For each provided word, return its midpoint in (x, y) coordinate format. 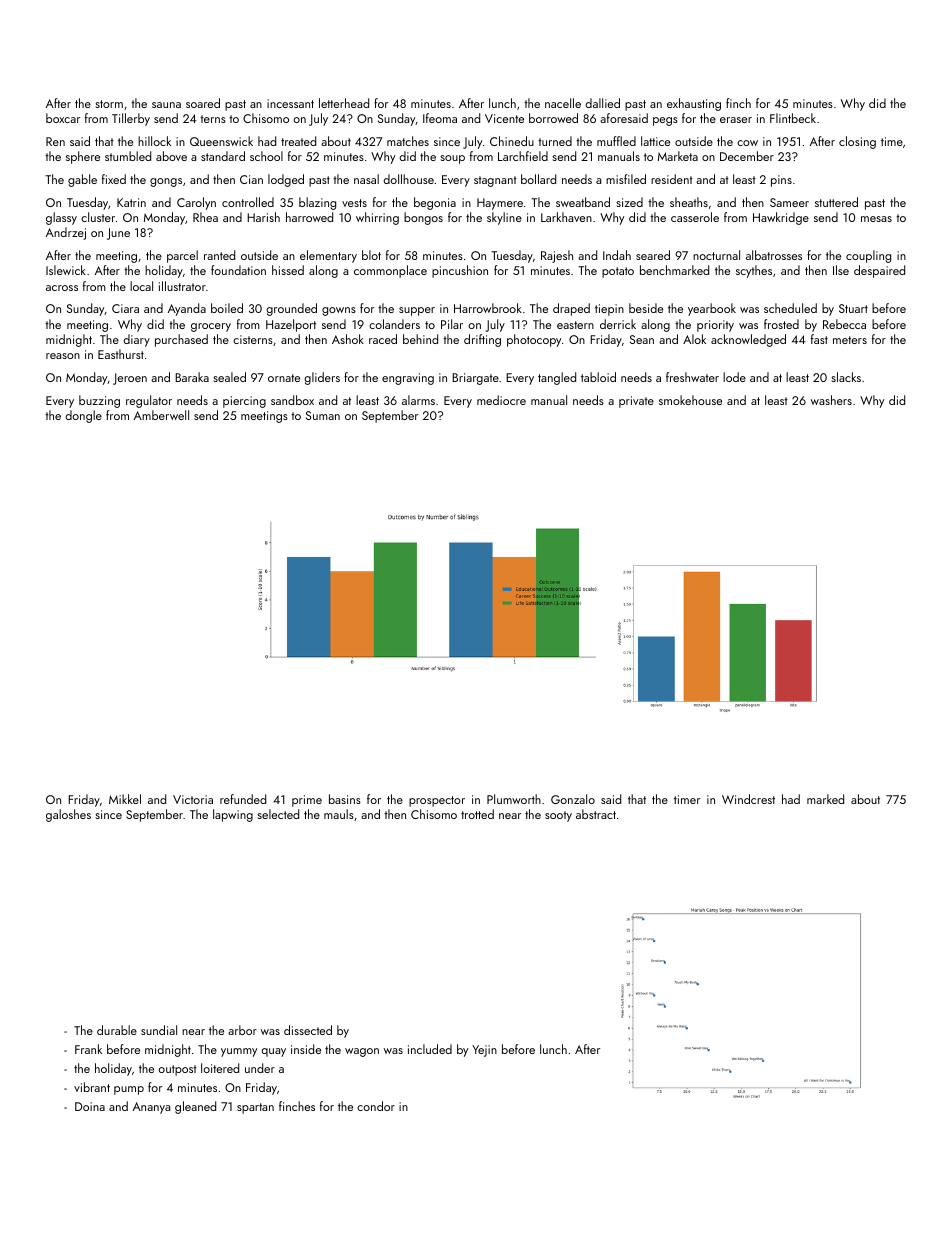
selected (278, 814)
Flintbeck (793, 118)
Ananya (151, 1108)
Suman (323, 415)
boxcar (63, 118)
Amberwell (161, 415)
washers (831, 400)
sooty (558, 816)
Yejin (484, 1051)
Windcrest (748, 799)
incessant (290, 103)
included (430, 1049)
